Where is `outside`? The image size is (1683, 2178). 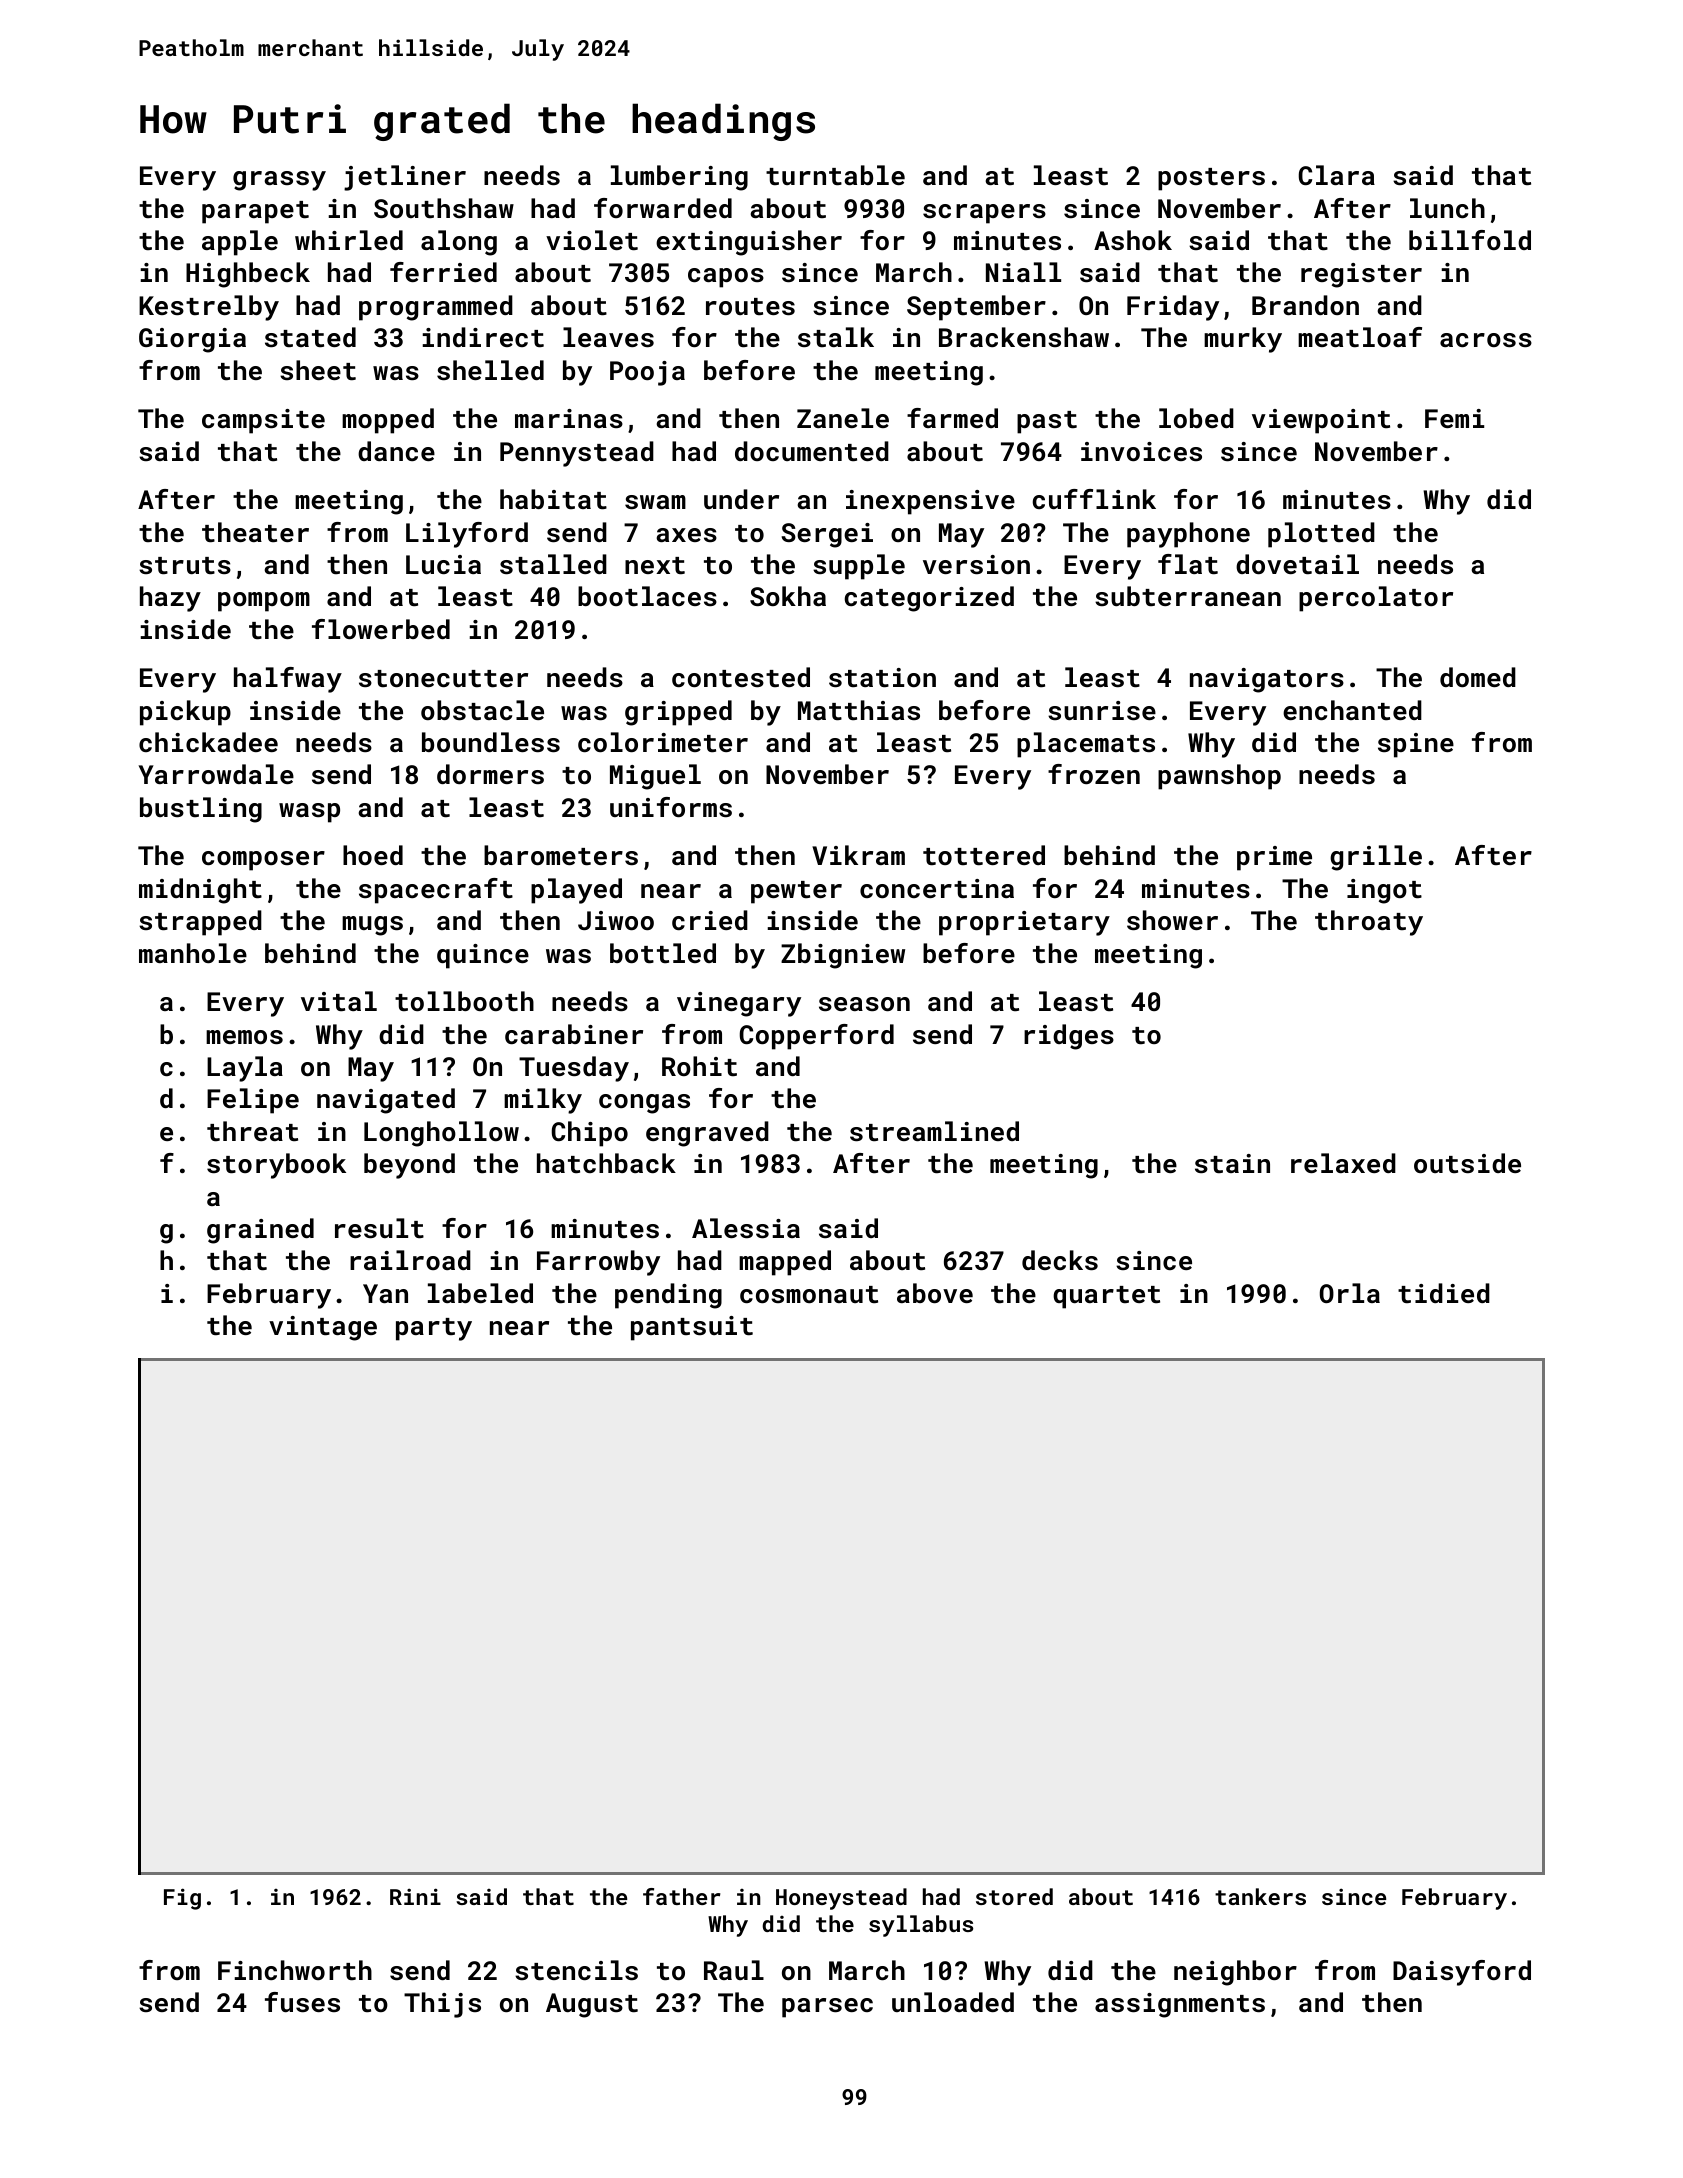
outside is located at coordinates (1467, 1163).
